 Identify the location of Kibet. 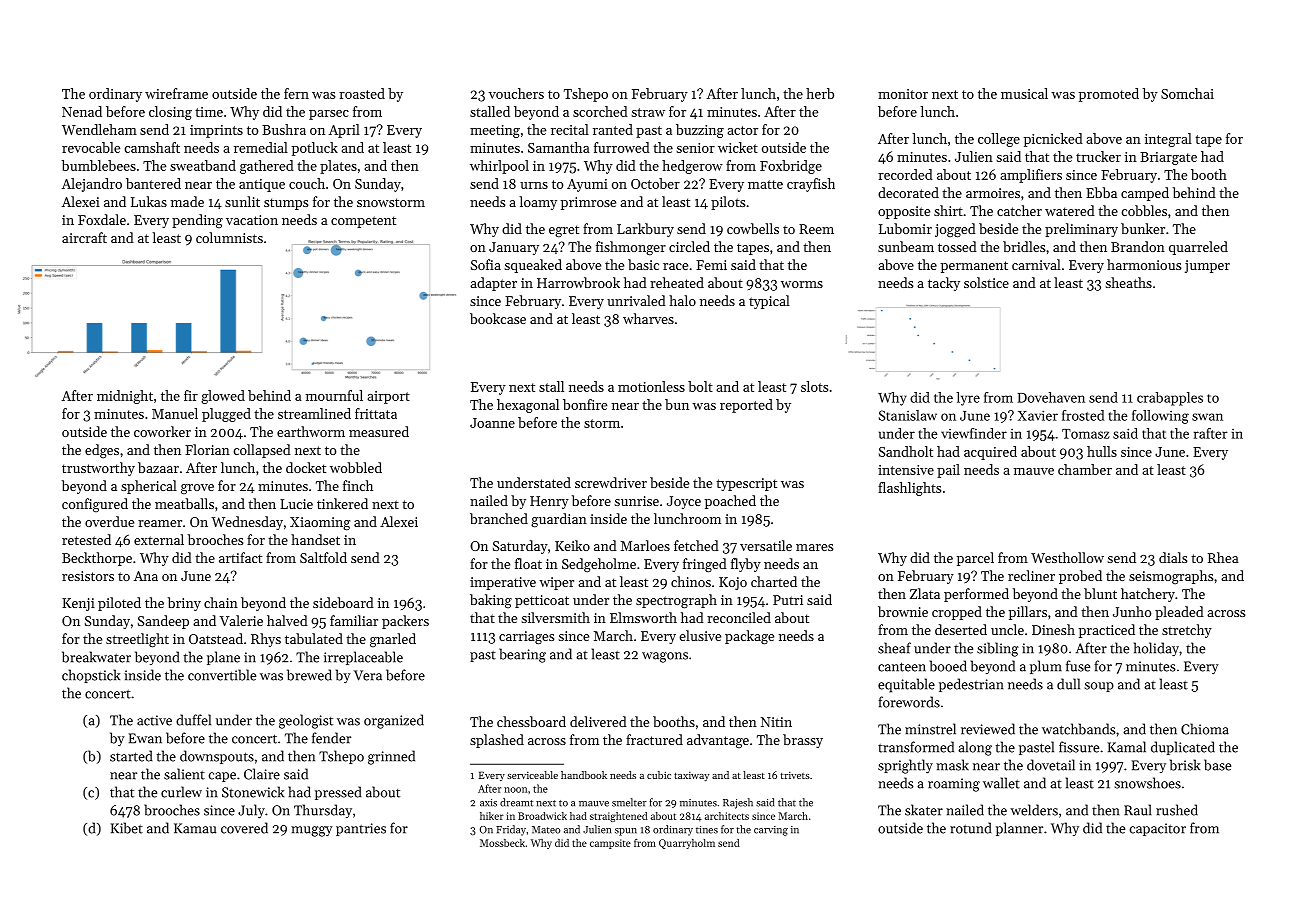
(127, 828).
